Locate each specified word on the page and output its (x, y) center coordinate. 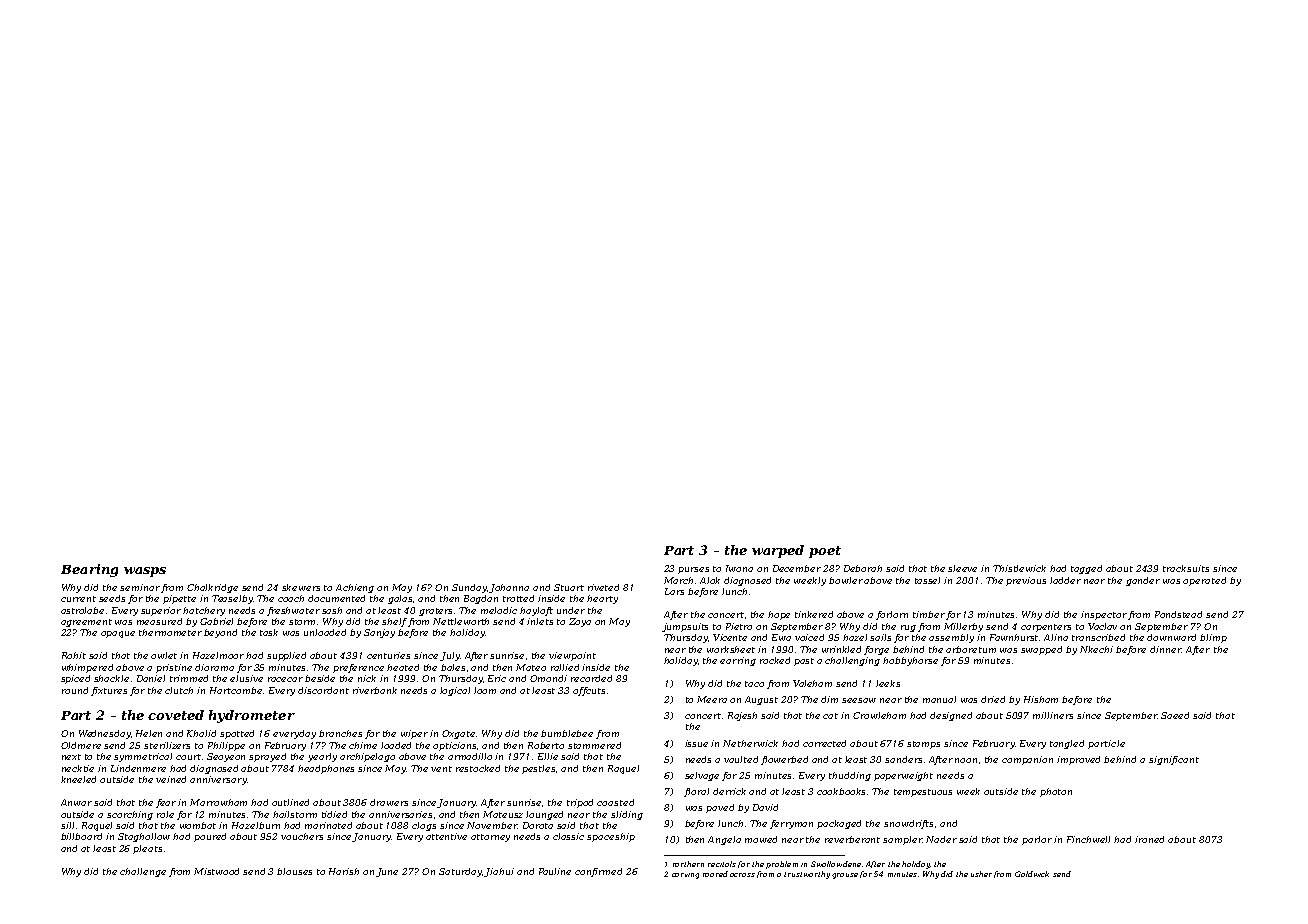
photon (1056, 792)
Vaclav (1102, 626)
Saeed (1175, 715)
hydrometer (252, 716)
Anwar (76, 802)
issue (696, 743)
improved (1078, 760)
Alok (710, 580)
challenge (143, 872)
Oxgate (458, 734)
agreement (86, 623)
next (71, 757)
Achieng (355, 588)
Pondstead (1178, 614)
